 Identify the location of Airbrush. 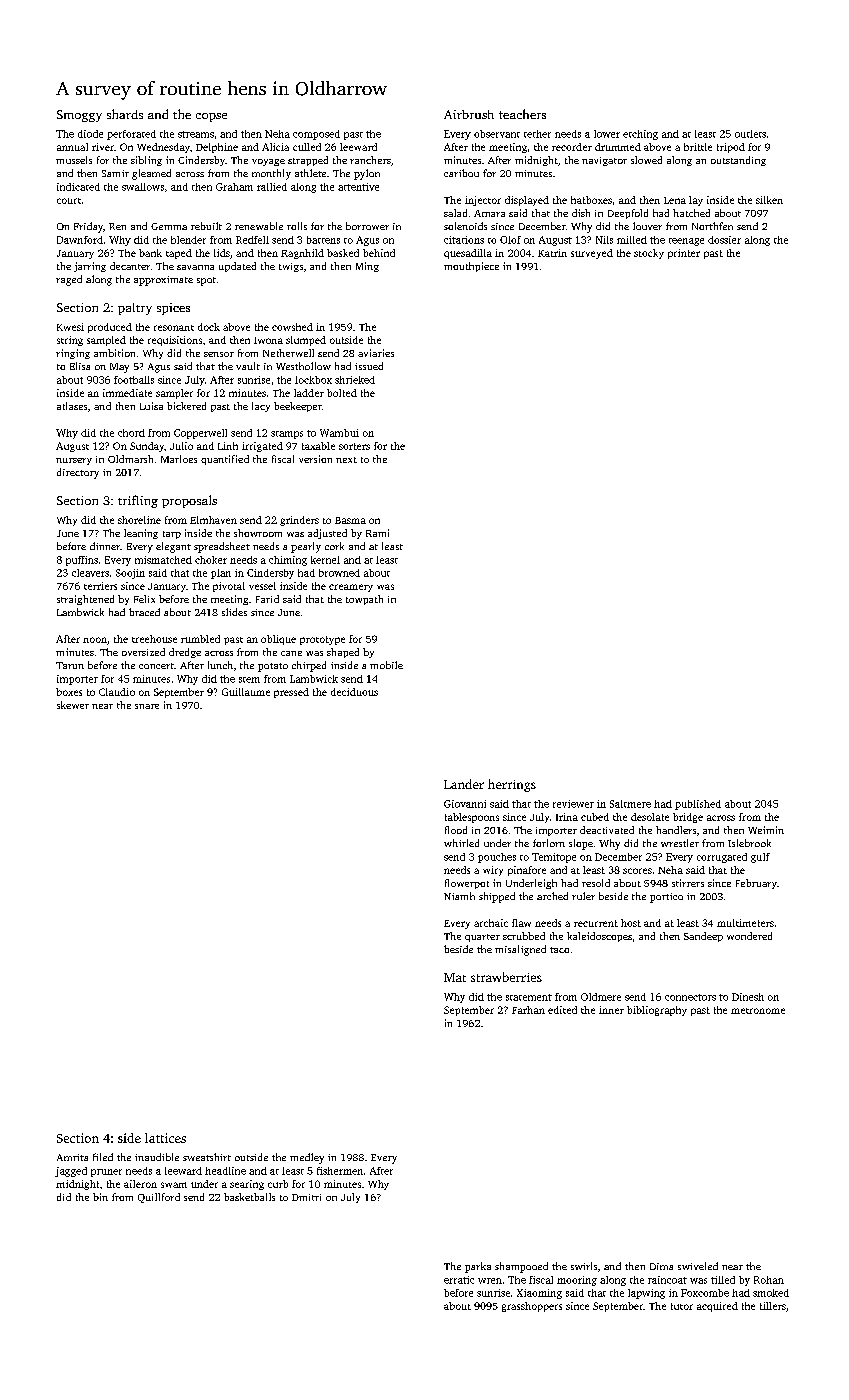
(469, 114).
